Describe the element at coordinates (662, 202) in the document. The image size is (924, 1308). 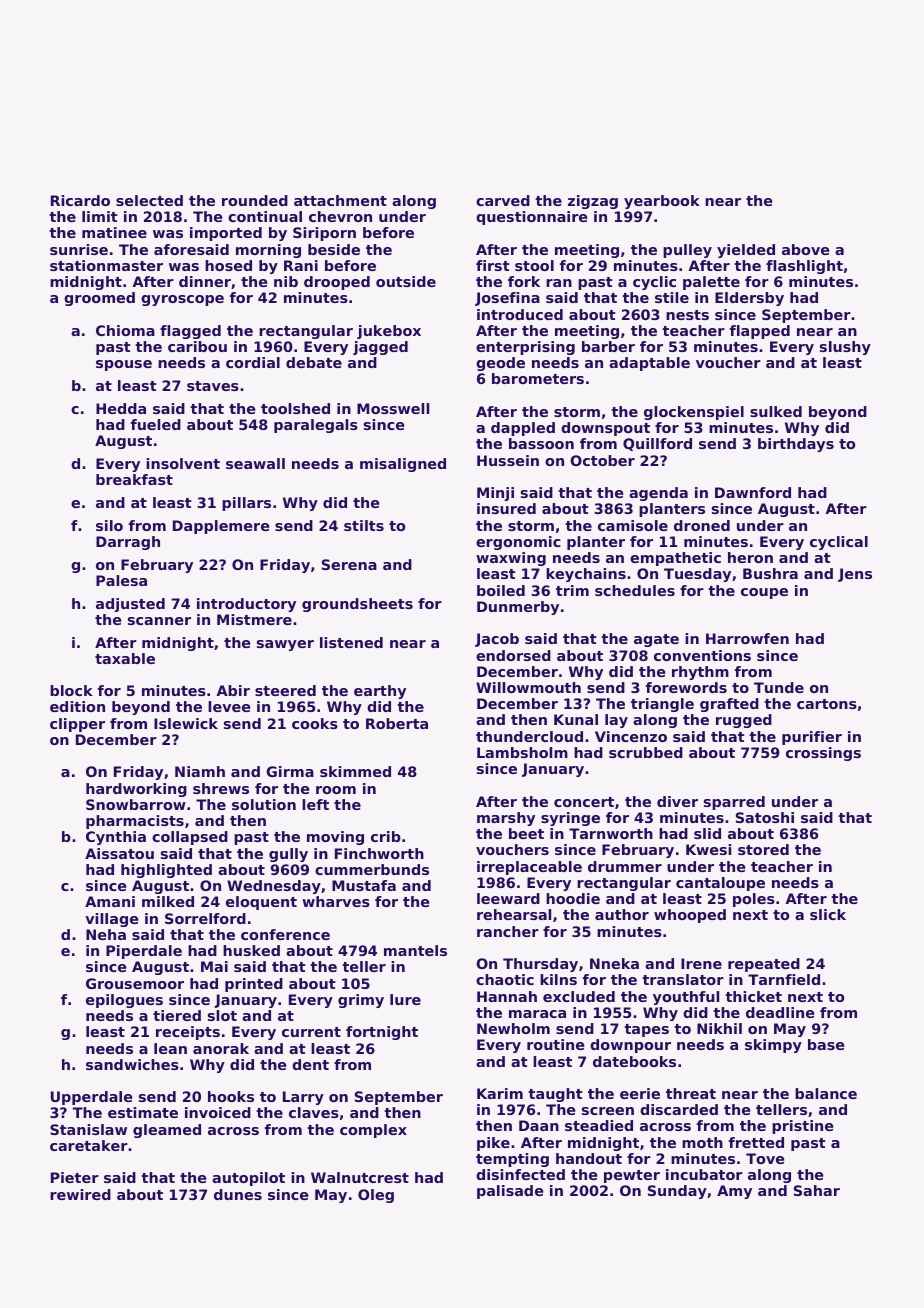
I see `yearbook` at that location.
